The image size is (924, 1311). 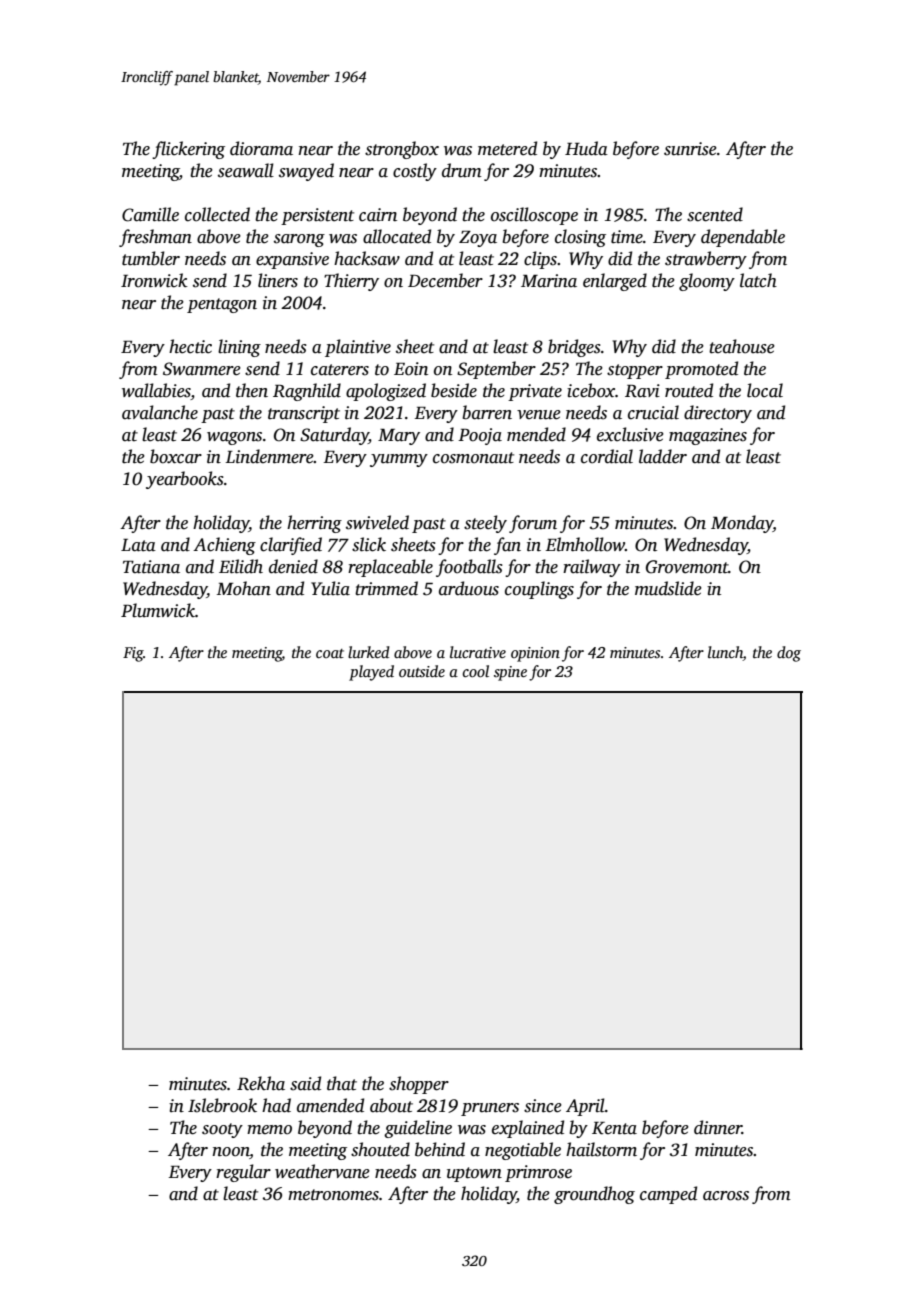 I want to click on swiveled, so click(x=377, y=522).
